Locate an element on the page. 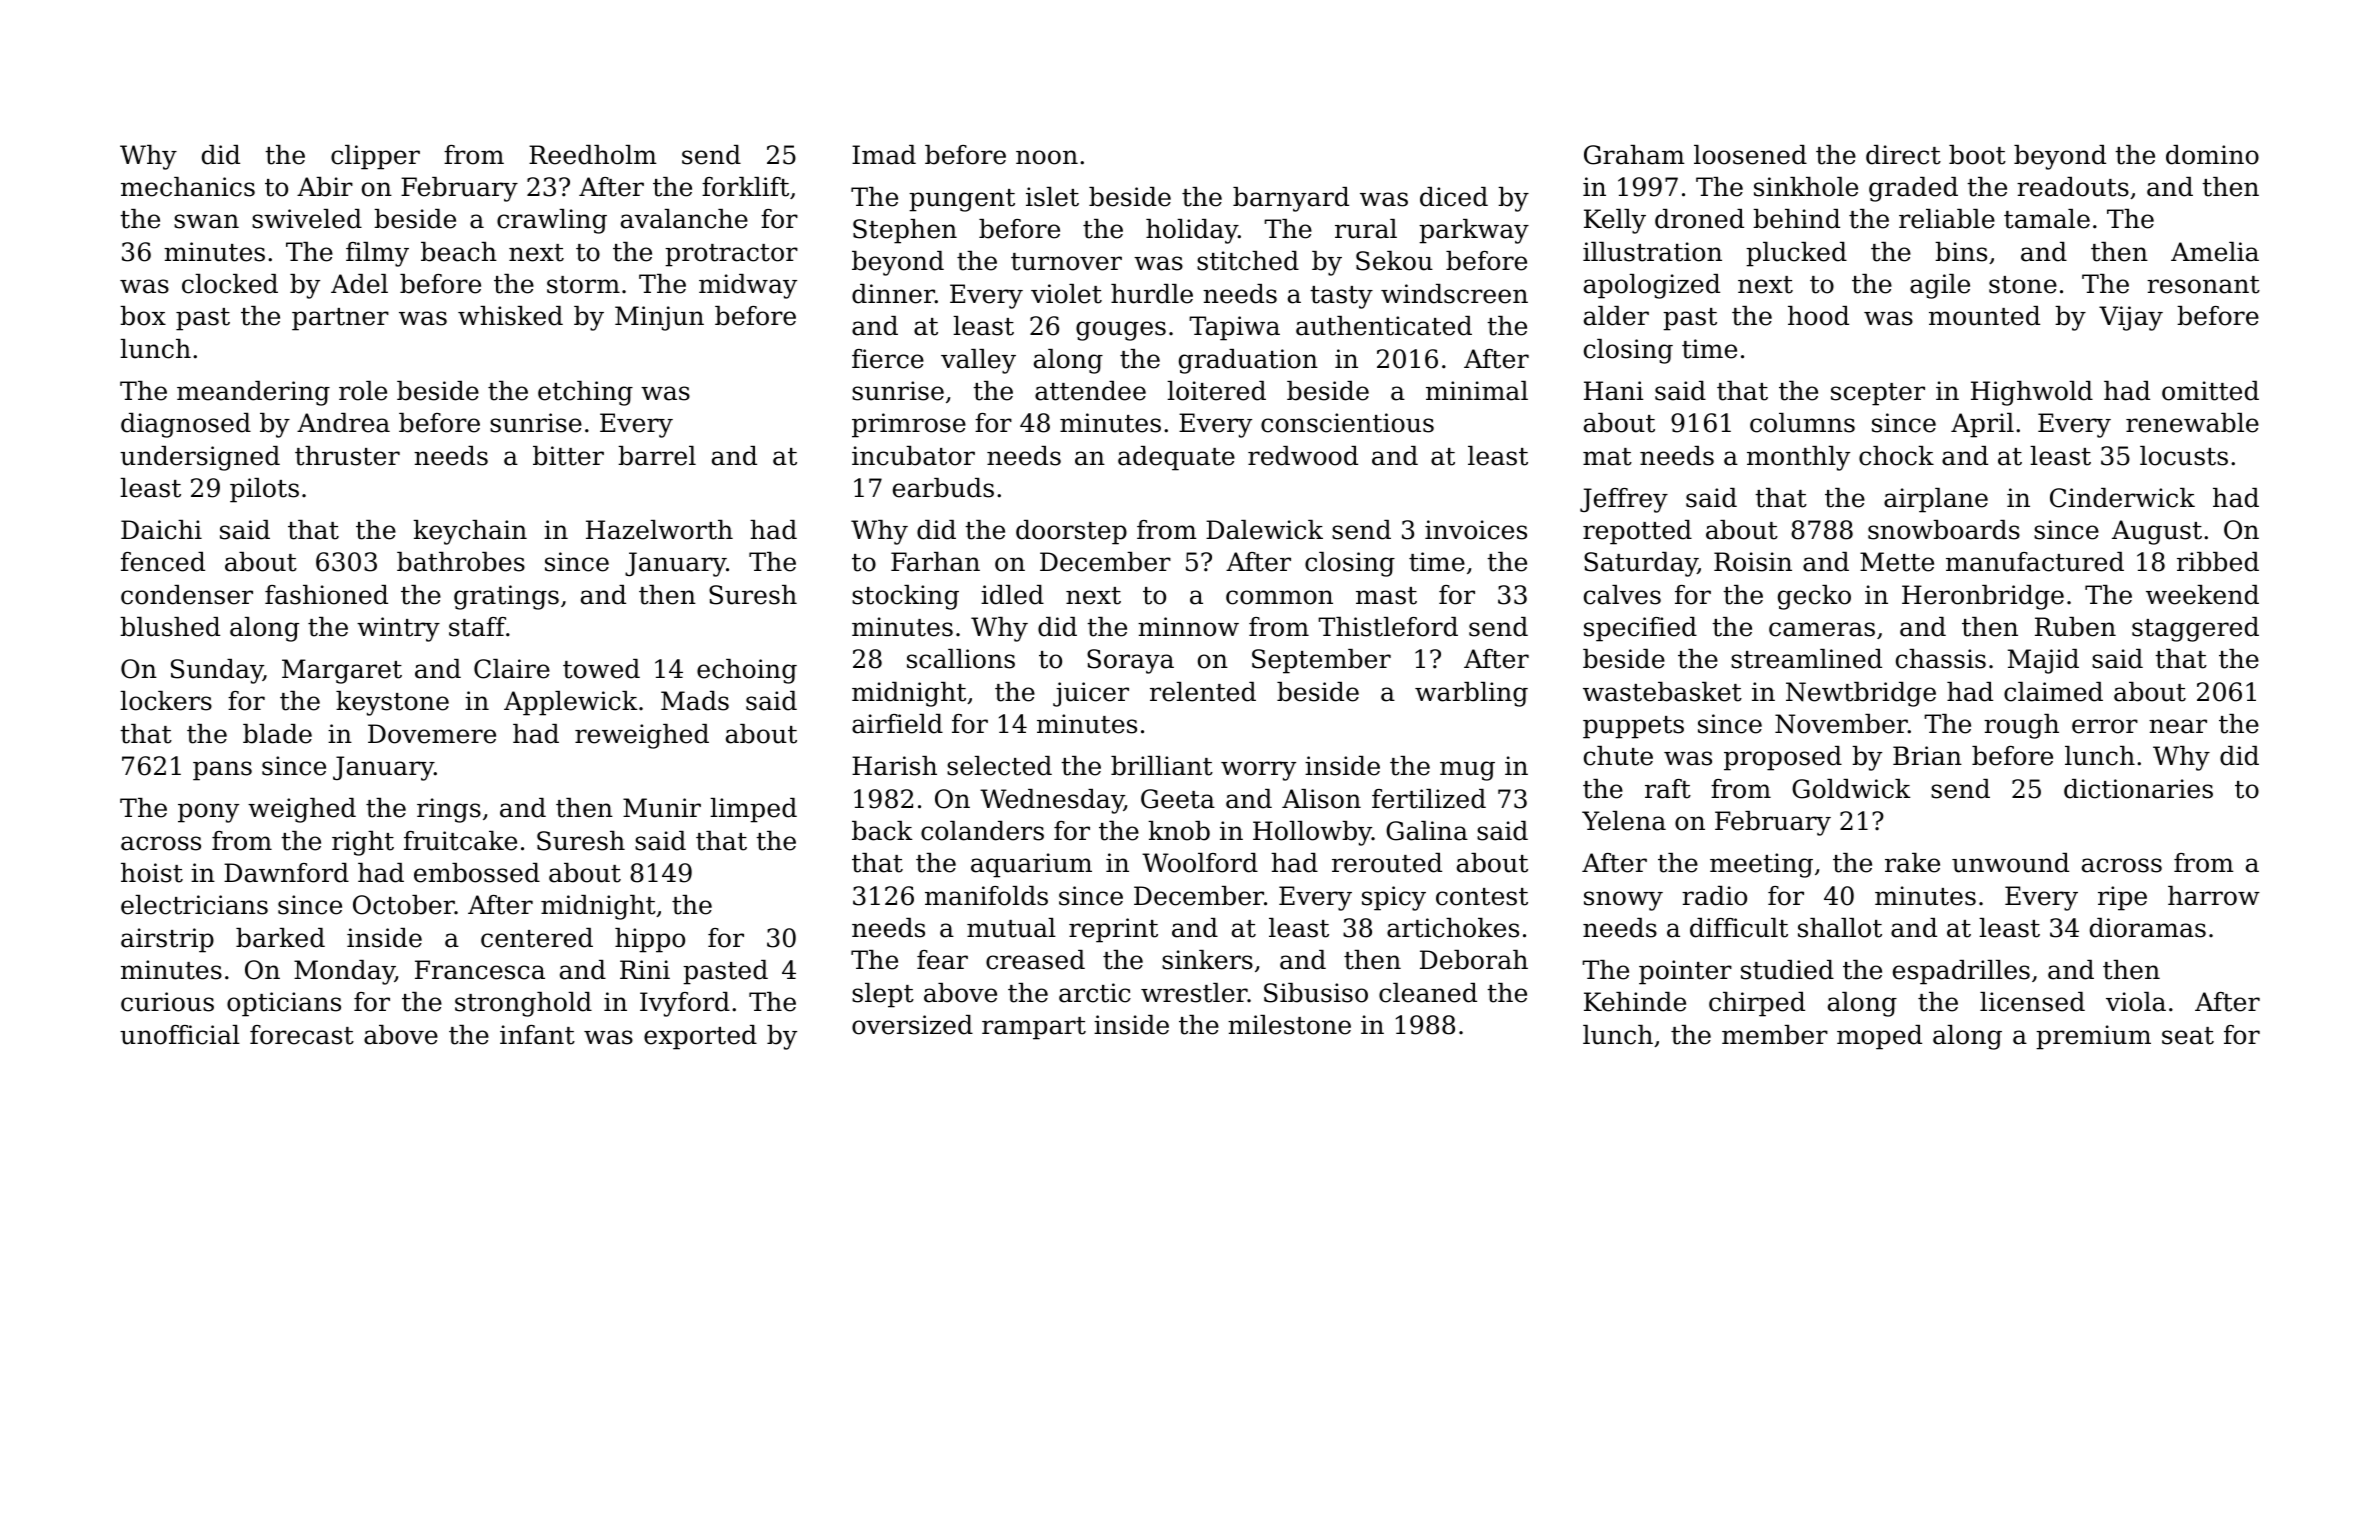 This page has width=2380, height=1540. domino is located at coordinates (2212, 155).
